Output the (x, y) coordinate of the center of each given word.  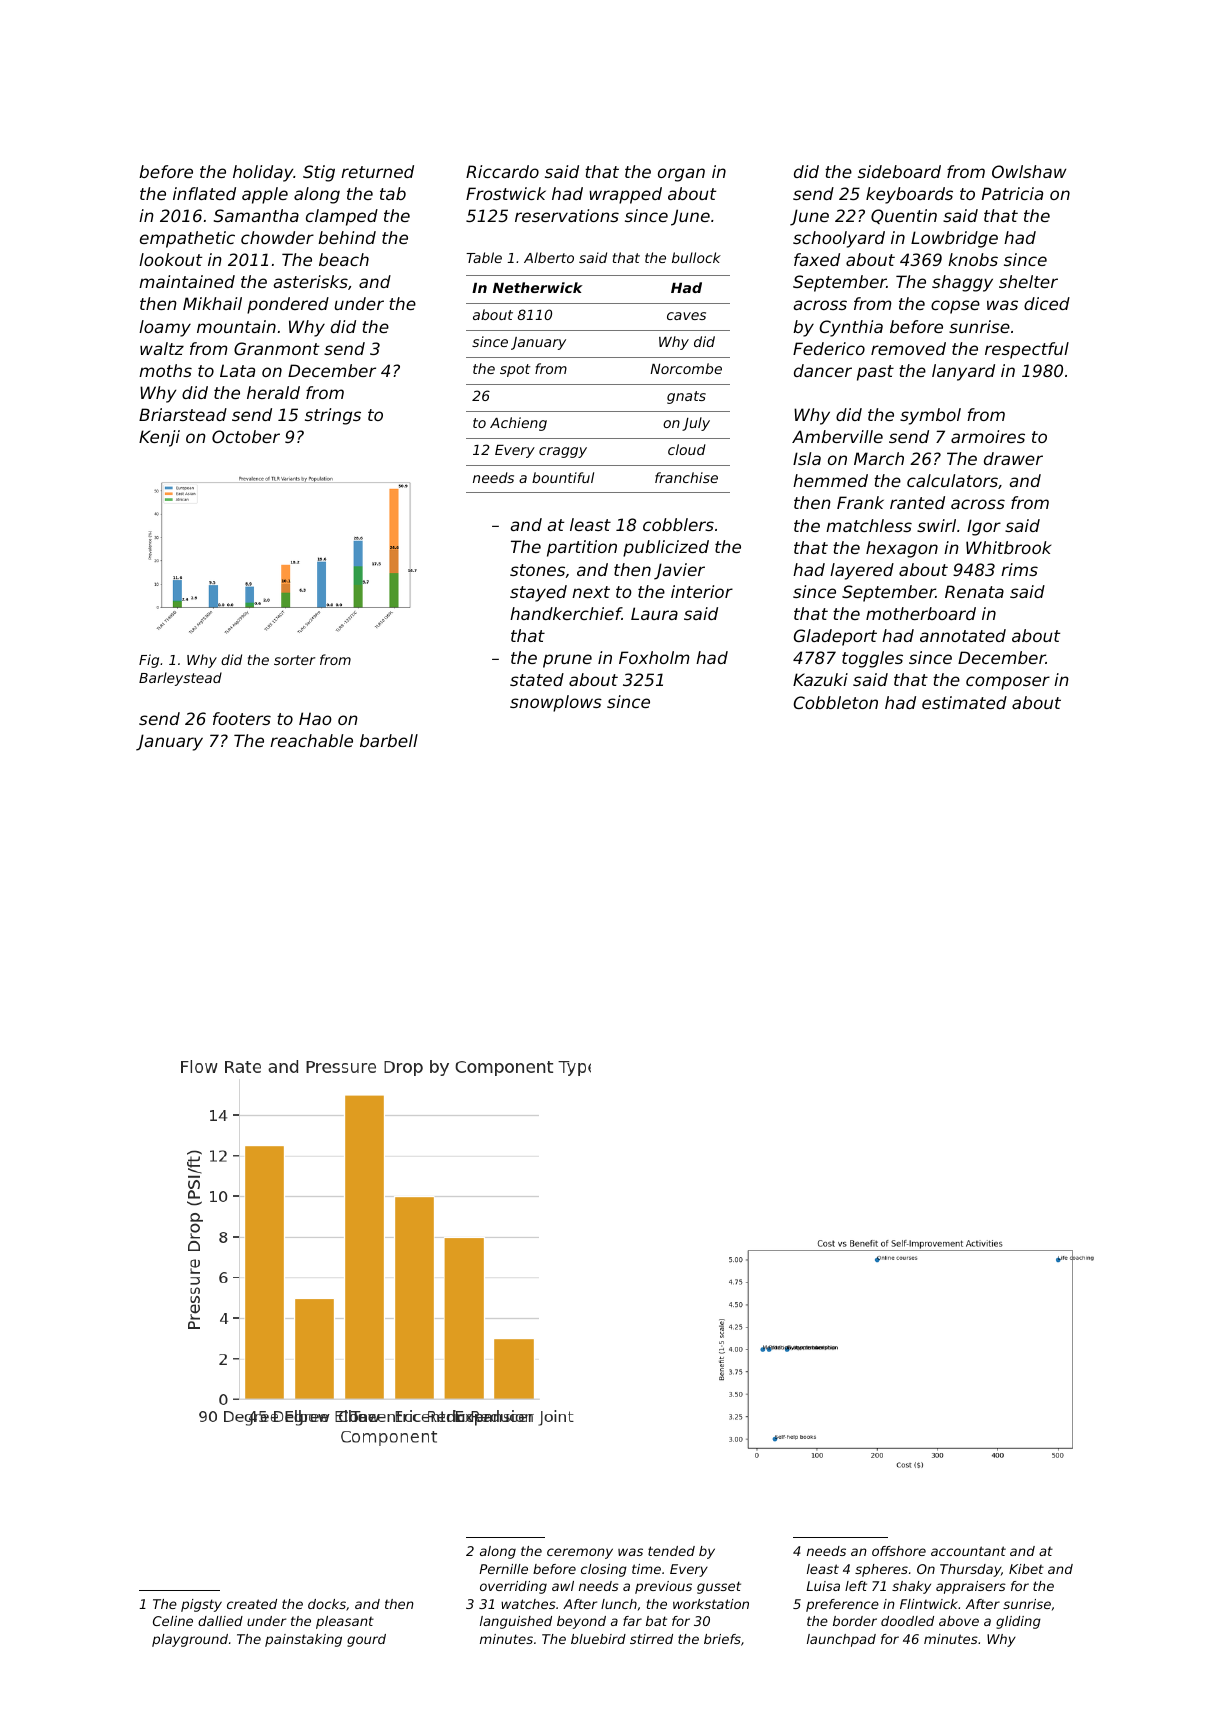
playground (190, 1640)
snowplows (556, 703)
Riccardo (502, 171)
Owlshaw (1029, 171)
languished (516, 1622)
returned (377, 171)
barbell (389, 740)
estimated (964, 702)
